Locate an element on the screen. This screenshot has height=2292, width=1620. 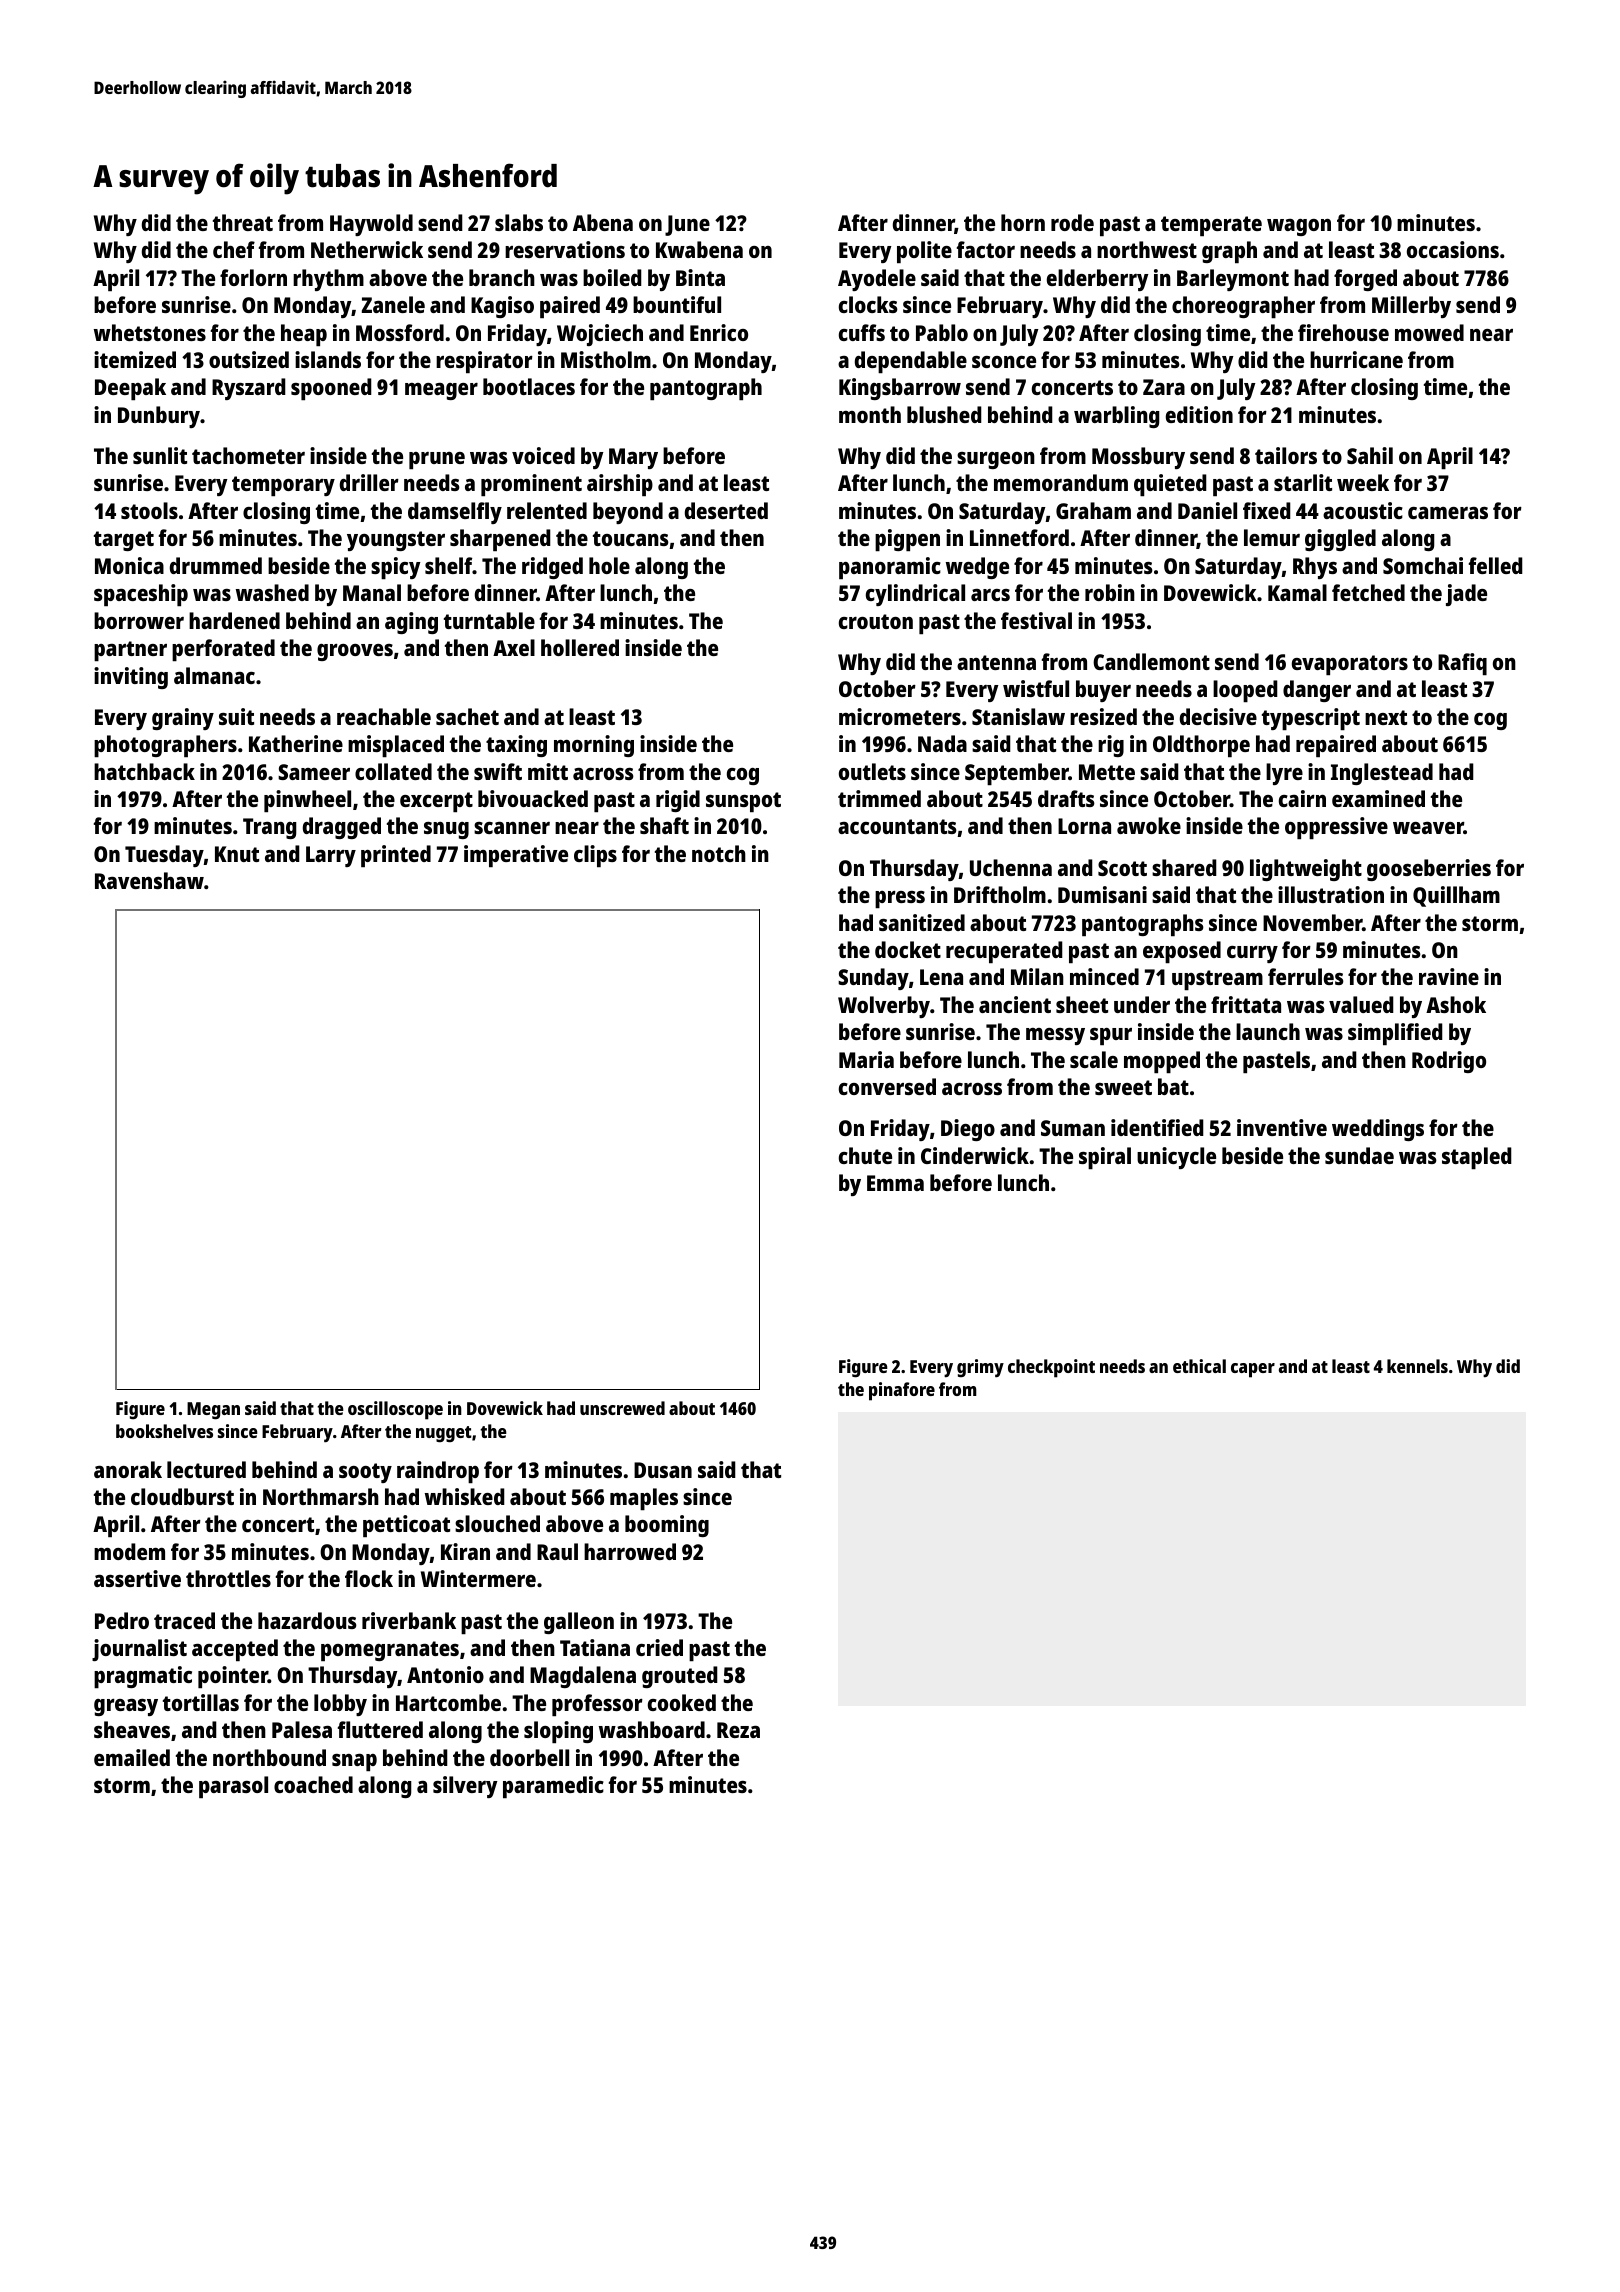
ferrules is located at coordinates (1306, 976).
